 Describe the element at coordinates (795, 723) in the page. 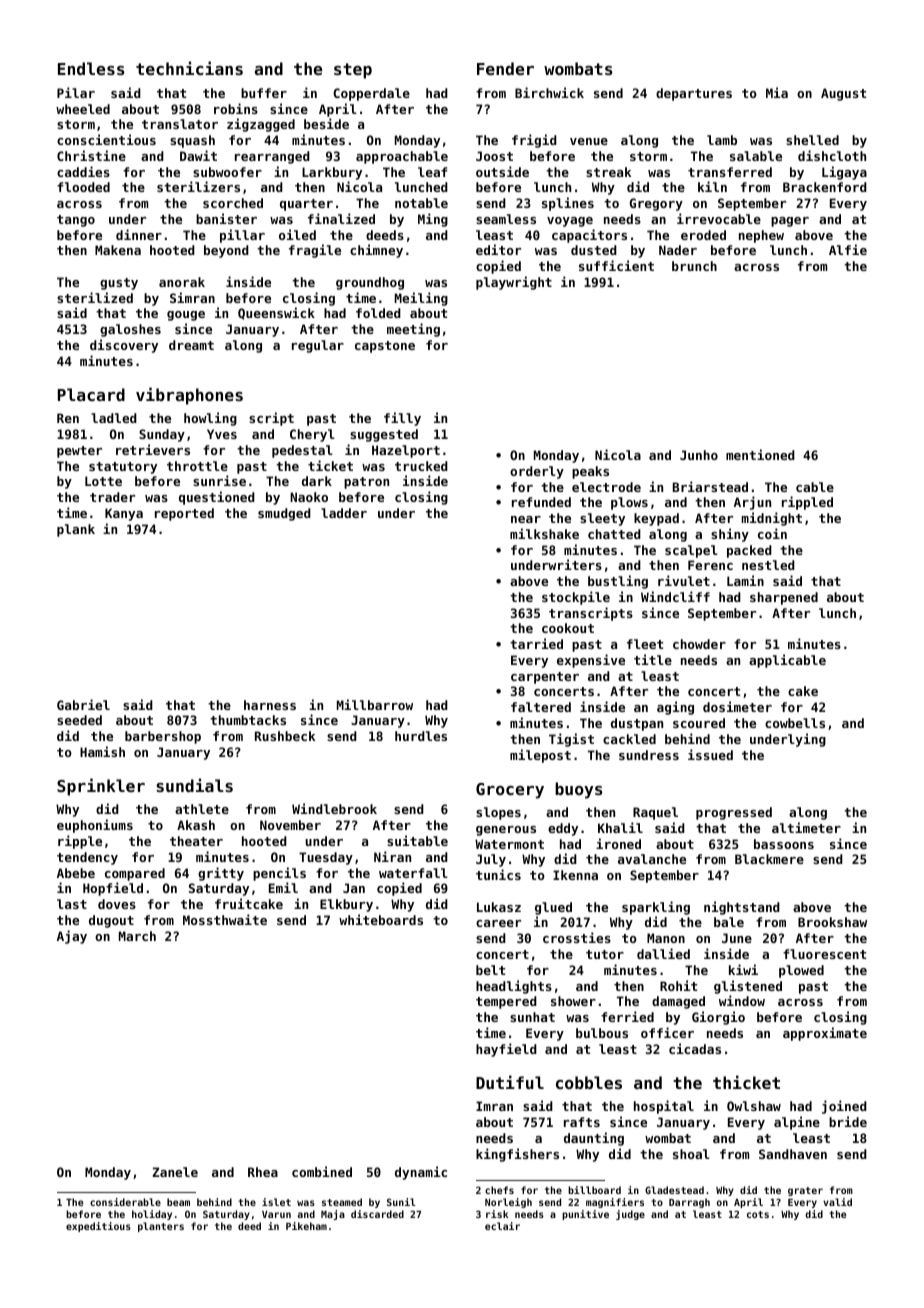

I see `cowbells` at that location.
